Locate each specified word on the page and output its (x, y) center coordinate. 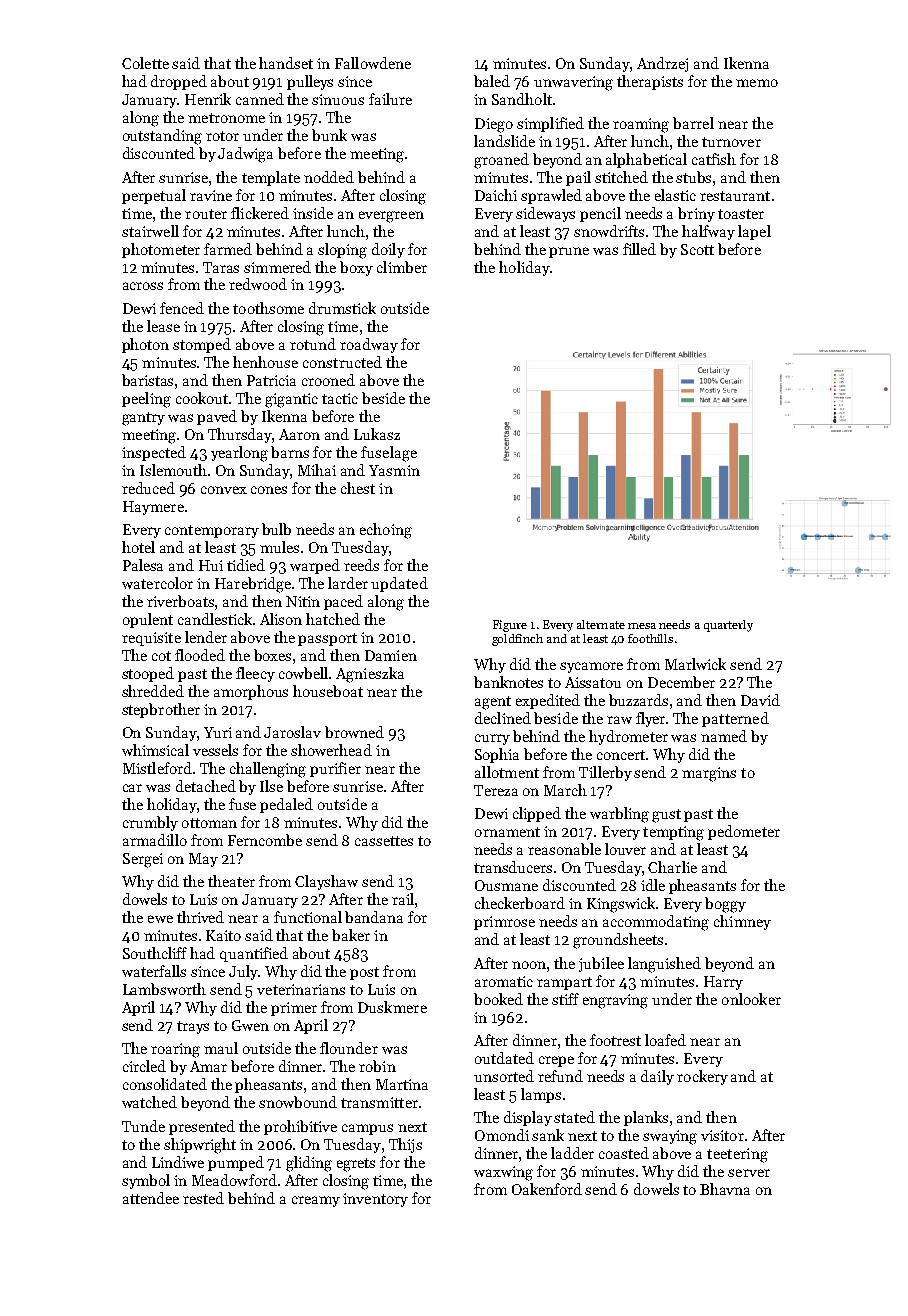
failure (390, 99)
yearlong (239, 454)
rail (403, 899)
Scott (697, 249)
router (206, 214)
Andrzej (662, 64)
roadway (369, 345)
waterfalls (154, 971)
